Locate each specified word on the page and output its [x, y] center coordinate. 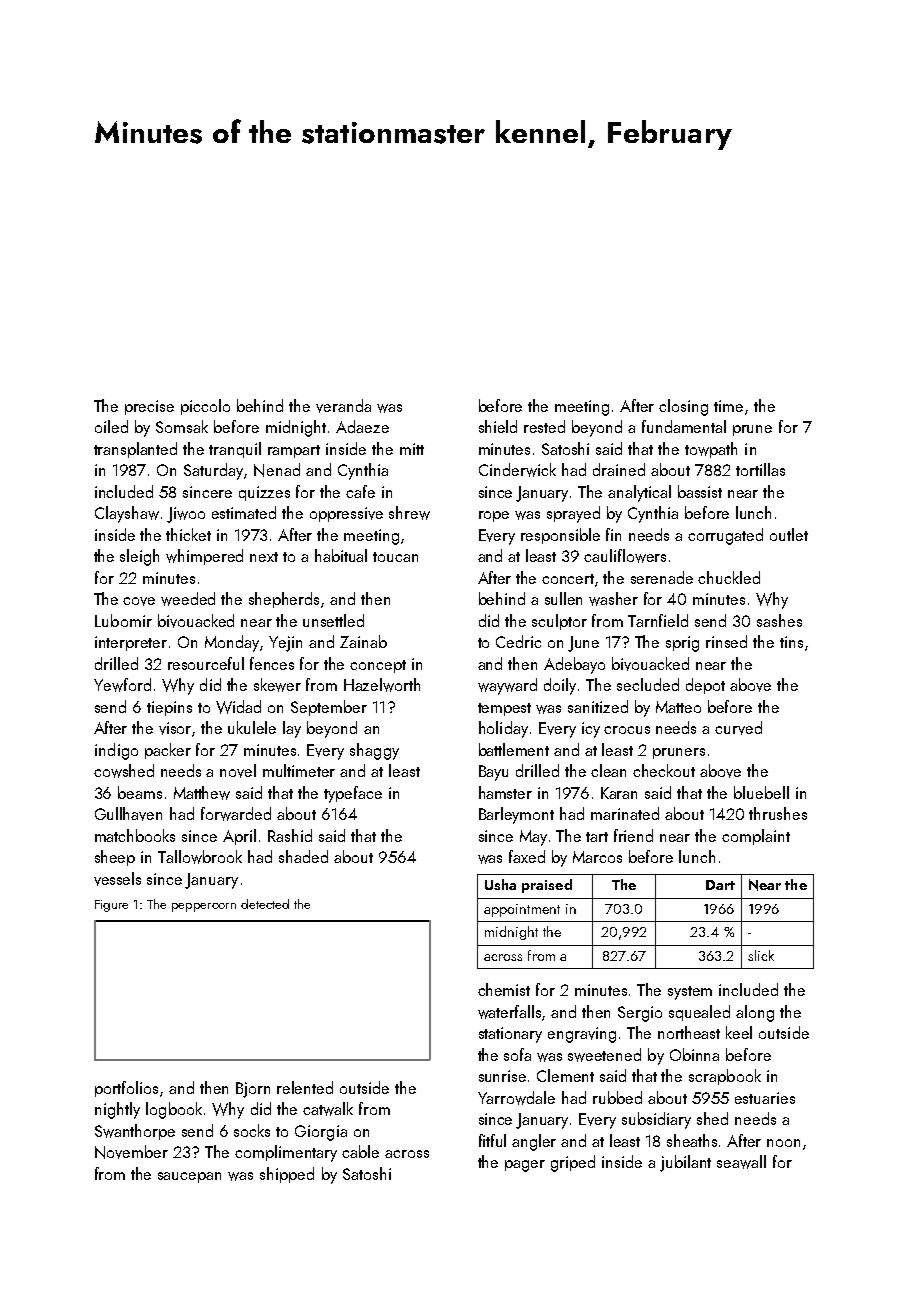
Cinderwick [517, 470]
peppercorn [204, 907]
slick [761, 955]
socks [252, 1130]
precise [149, 407]
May [533, 838]
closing [683, 407]
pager [525, 1166]
